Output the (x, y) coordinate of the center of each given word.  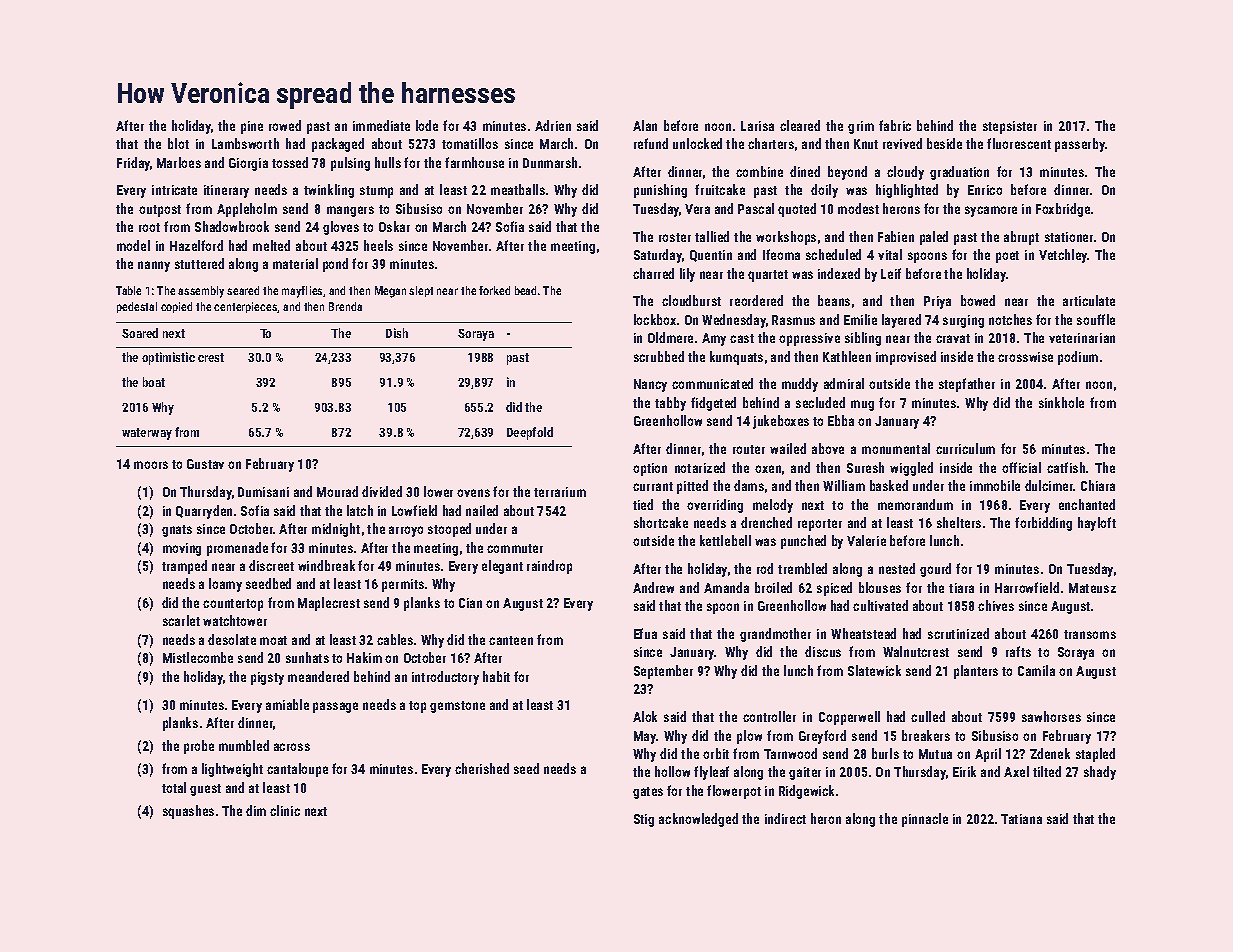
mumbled (244, 745)
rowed (285, 125)
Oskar (394, 226)
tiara (961, 588)
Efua (645, 633)
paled (934, 238)
